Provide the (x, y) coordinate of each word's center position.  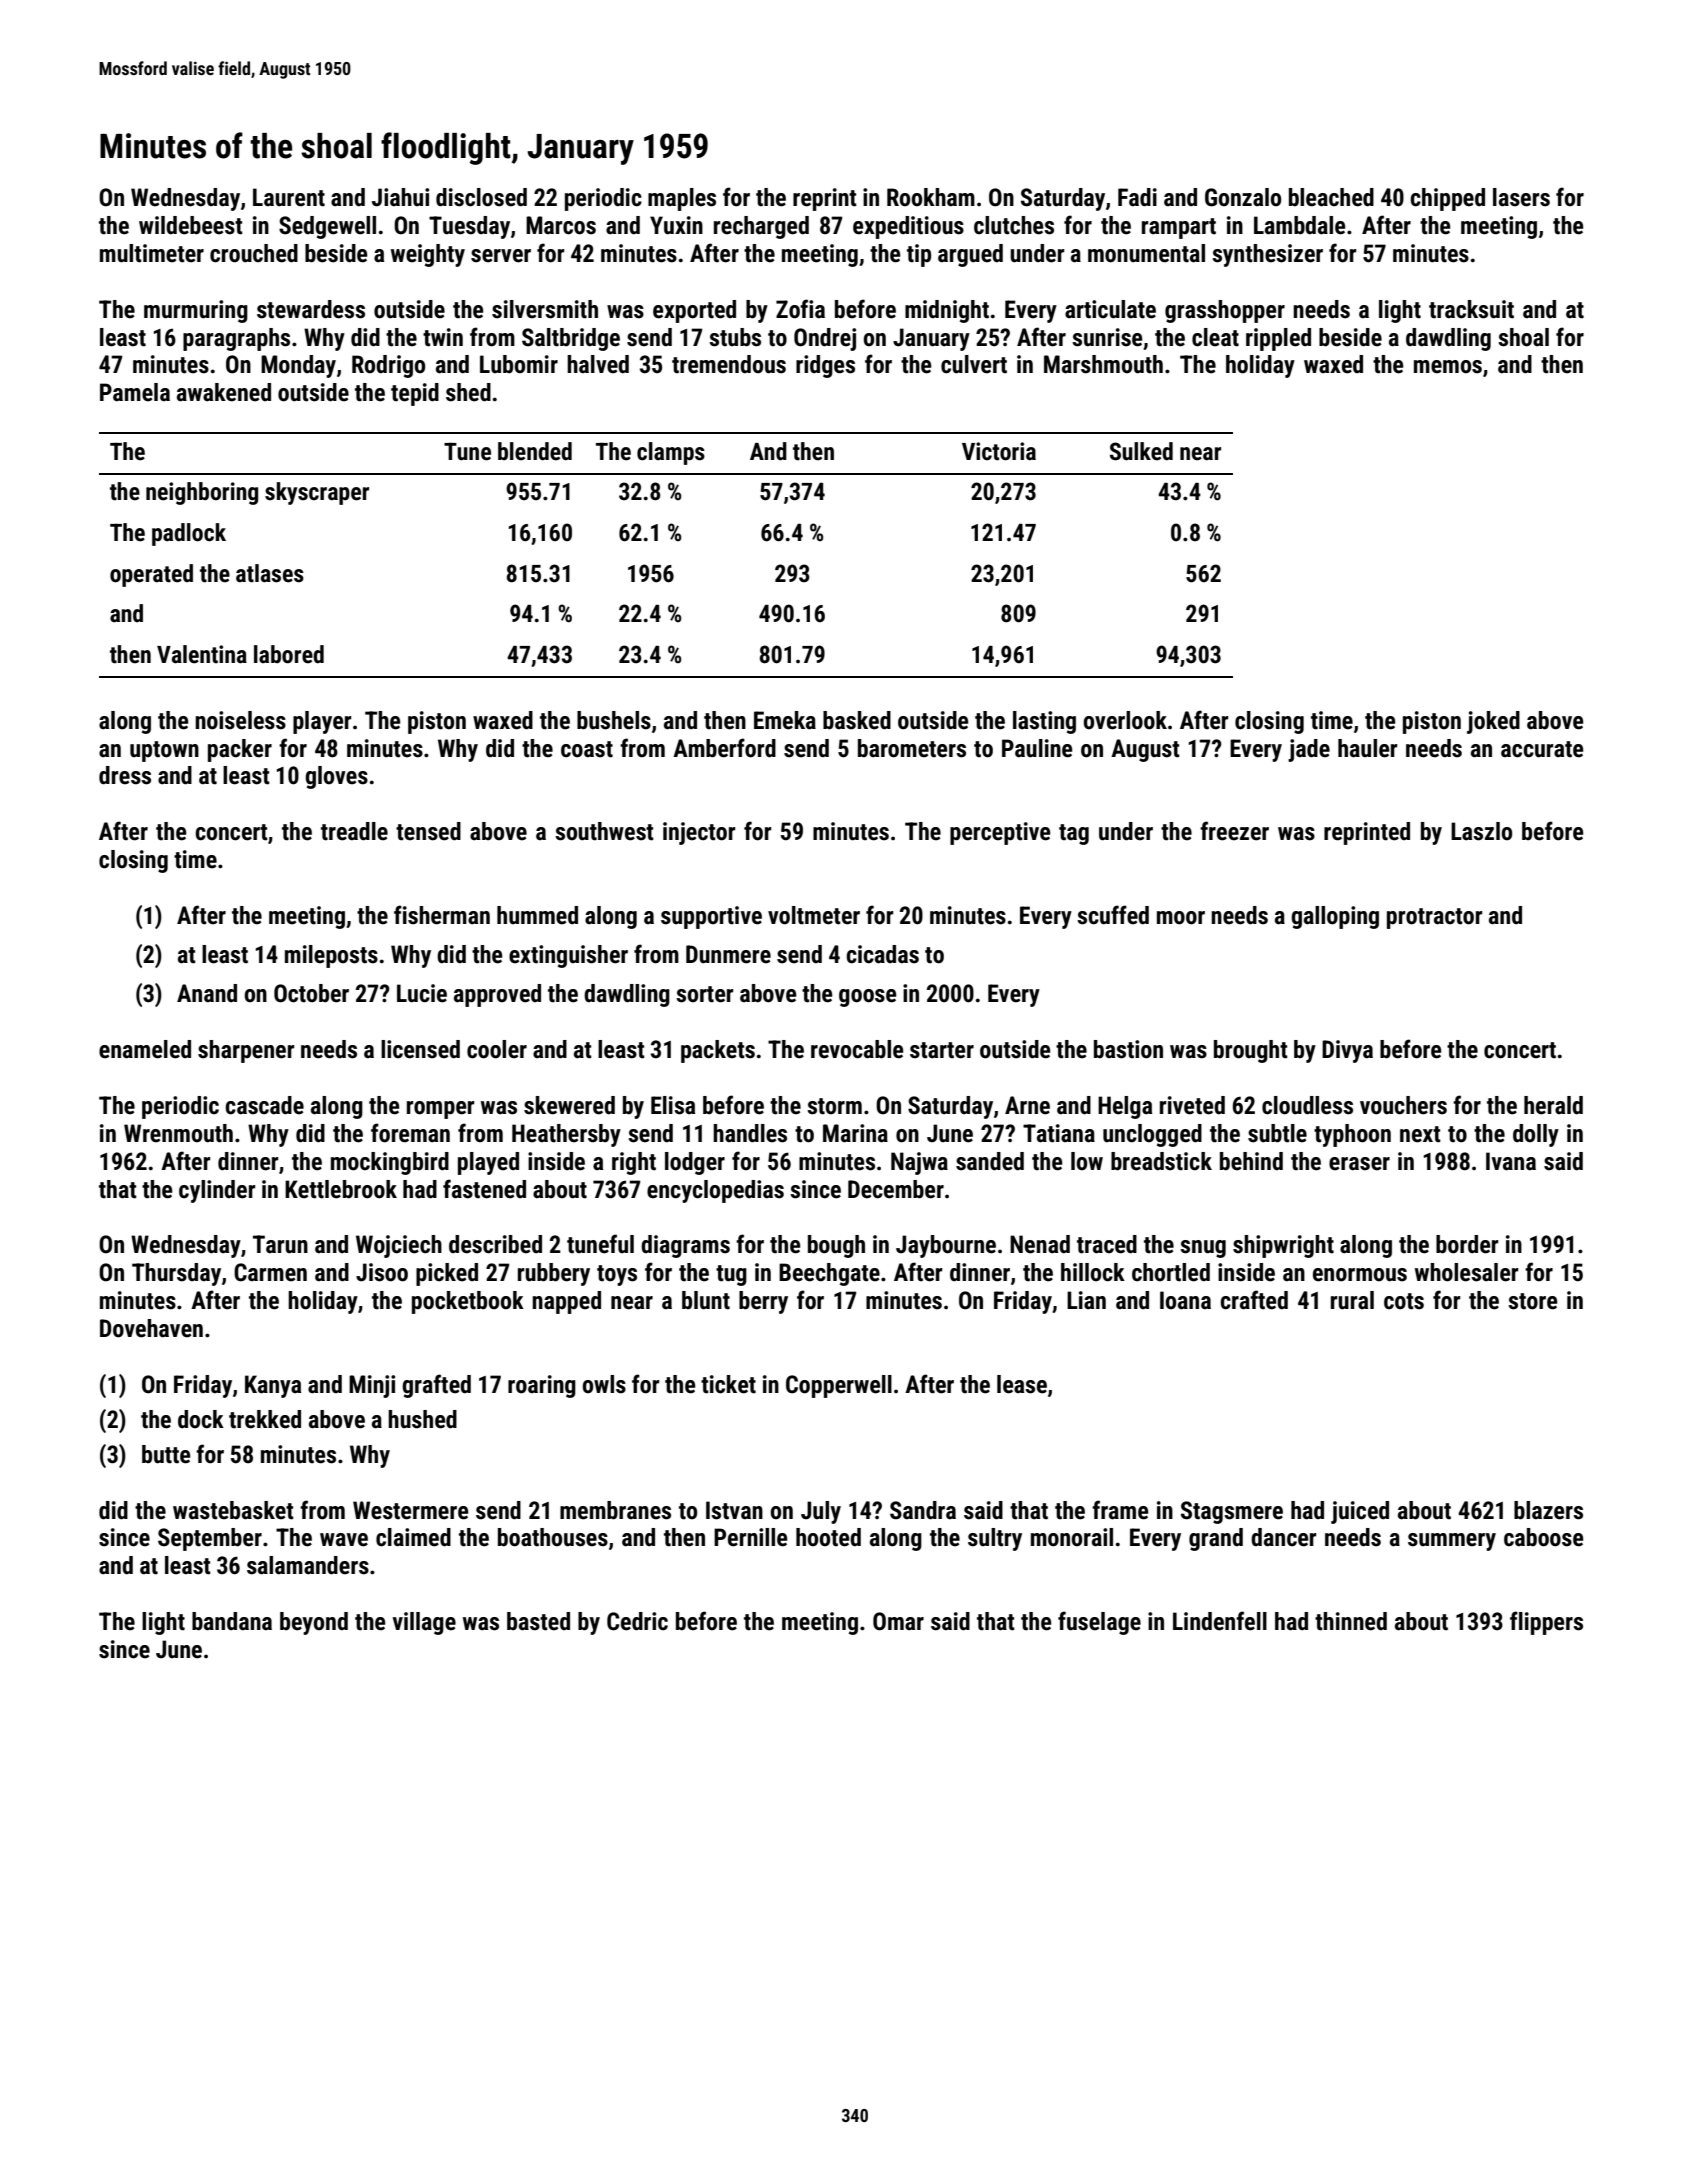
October (311, 993)
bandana (232, 1621)
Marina (855, 1133)
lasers (1521, 197)
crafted (1254, 1300)
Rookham (931, 197)
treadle (354, 831)
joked (1493, 722)
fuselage (1099, 1623)
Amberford (724, 748)
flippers (1546, 1623)
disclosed (481, 197)
